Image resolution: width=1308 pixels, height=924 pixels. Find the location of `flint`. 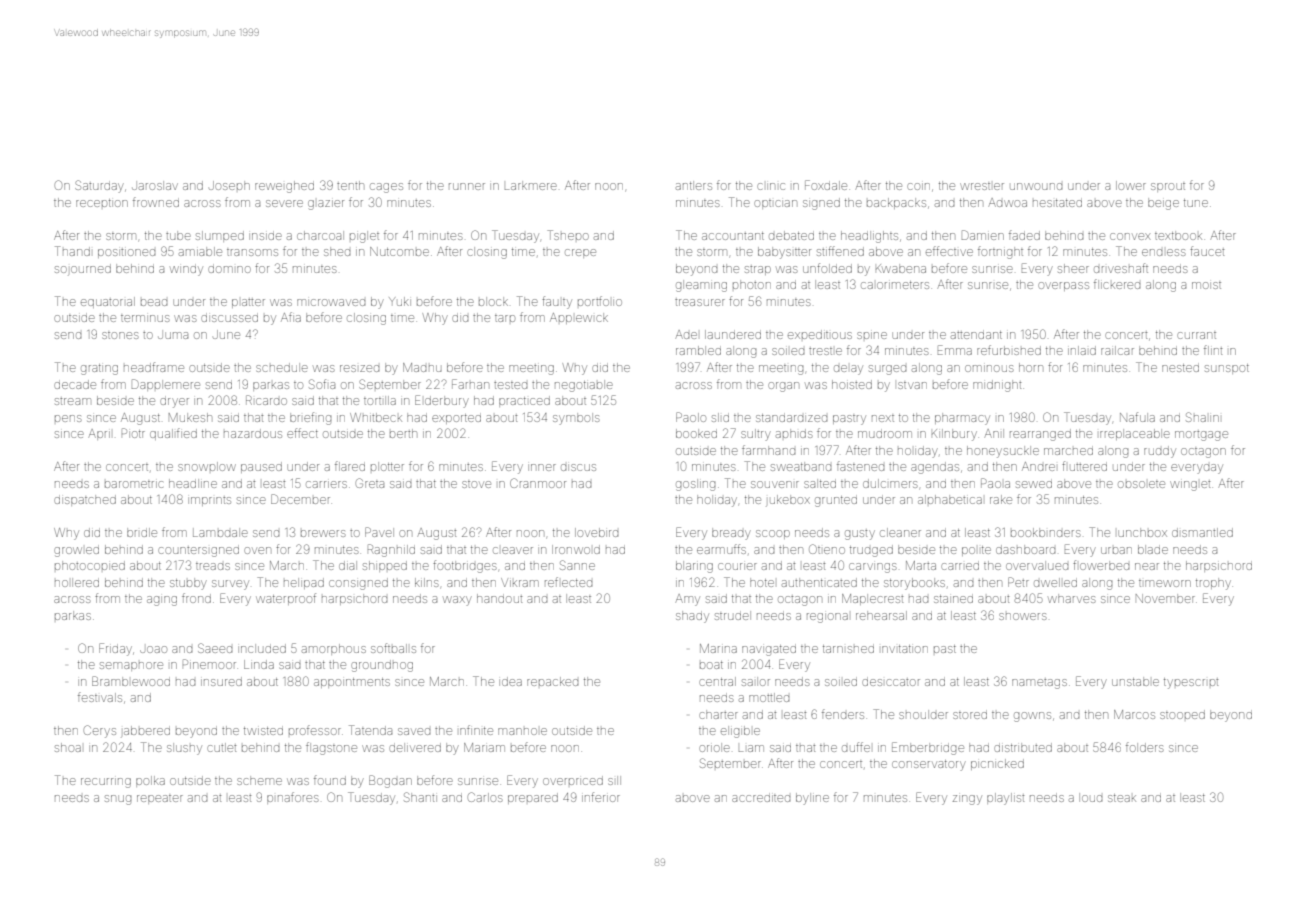

flint is located at coordinates (1213, 350).
